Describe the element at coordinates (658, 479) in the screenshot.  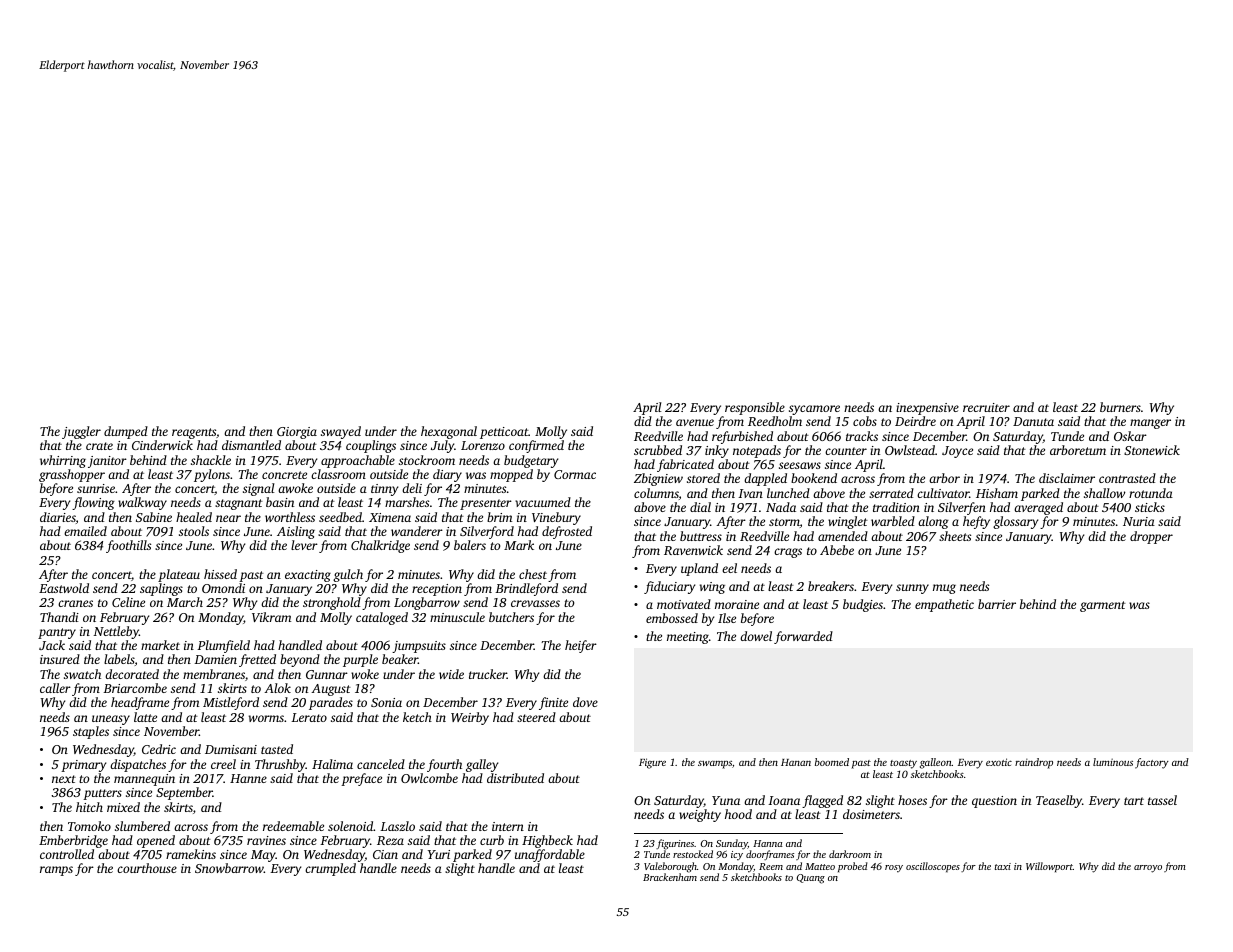
I see `Zbigniew` at that location.
